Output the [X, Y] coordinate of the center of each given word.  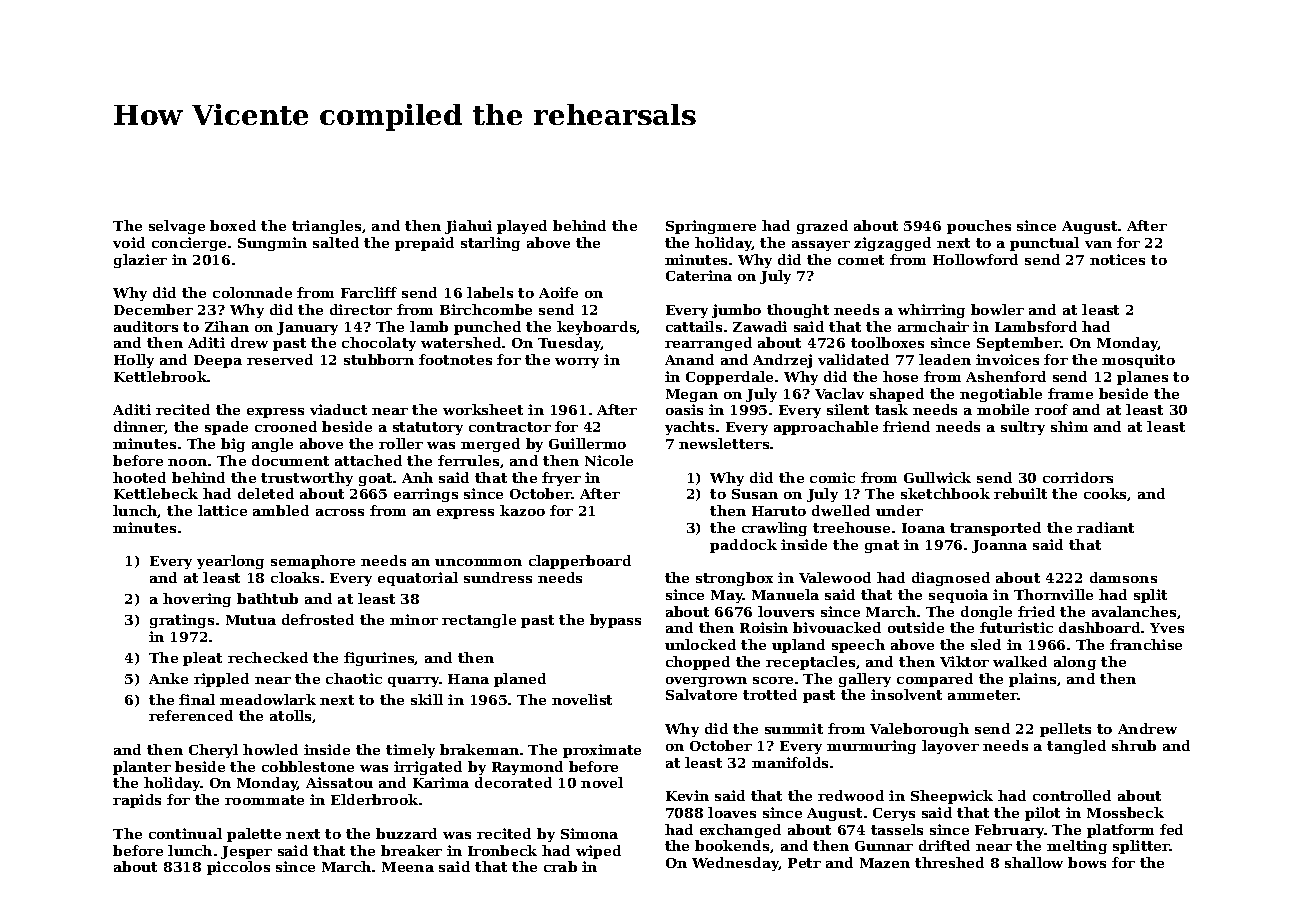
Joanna [999, 546]
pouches [979, 227]
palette [254, 835]
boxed [233, 225]
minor [414, 619]
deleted [266, 493]
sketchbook [945, 493]
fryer [561, 479]
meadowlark [268, 699]
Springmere [711, 227]
